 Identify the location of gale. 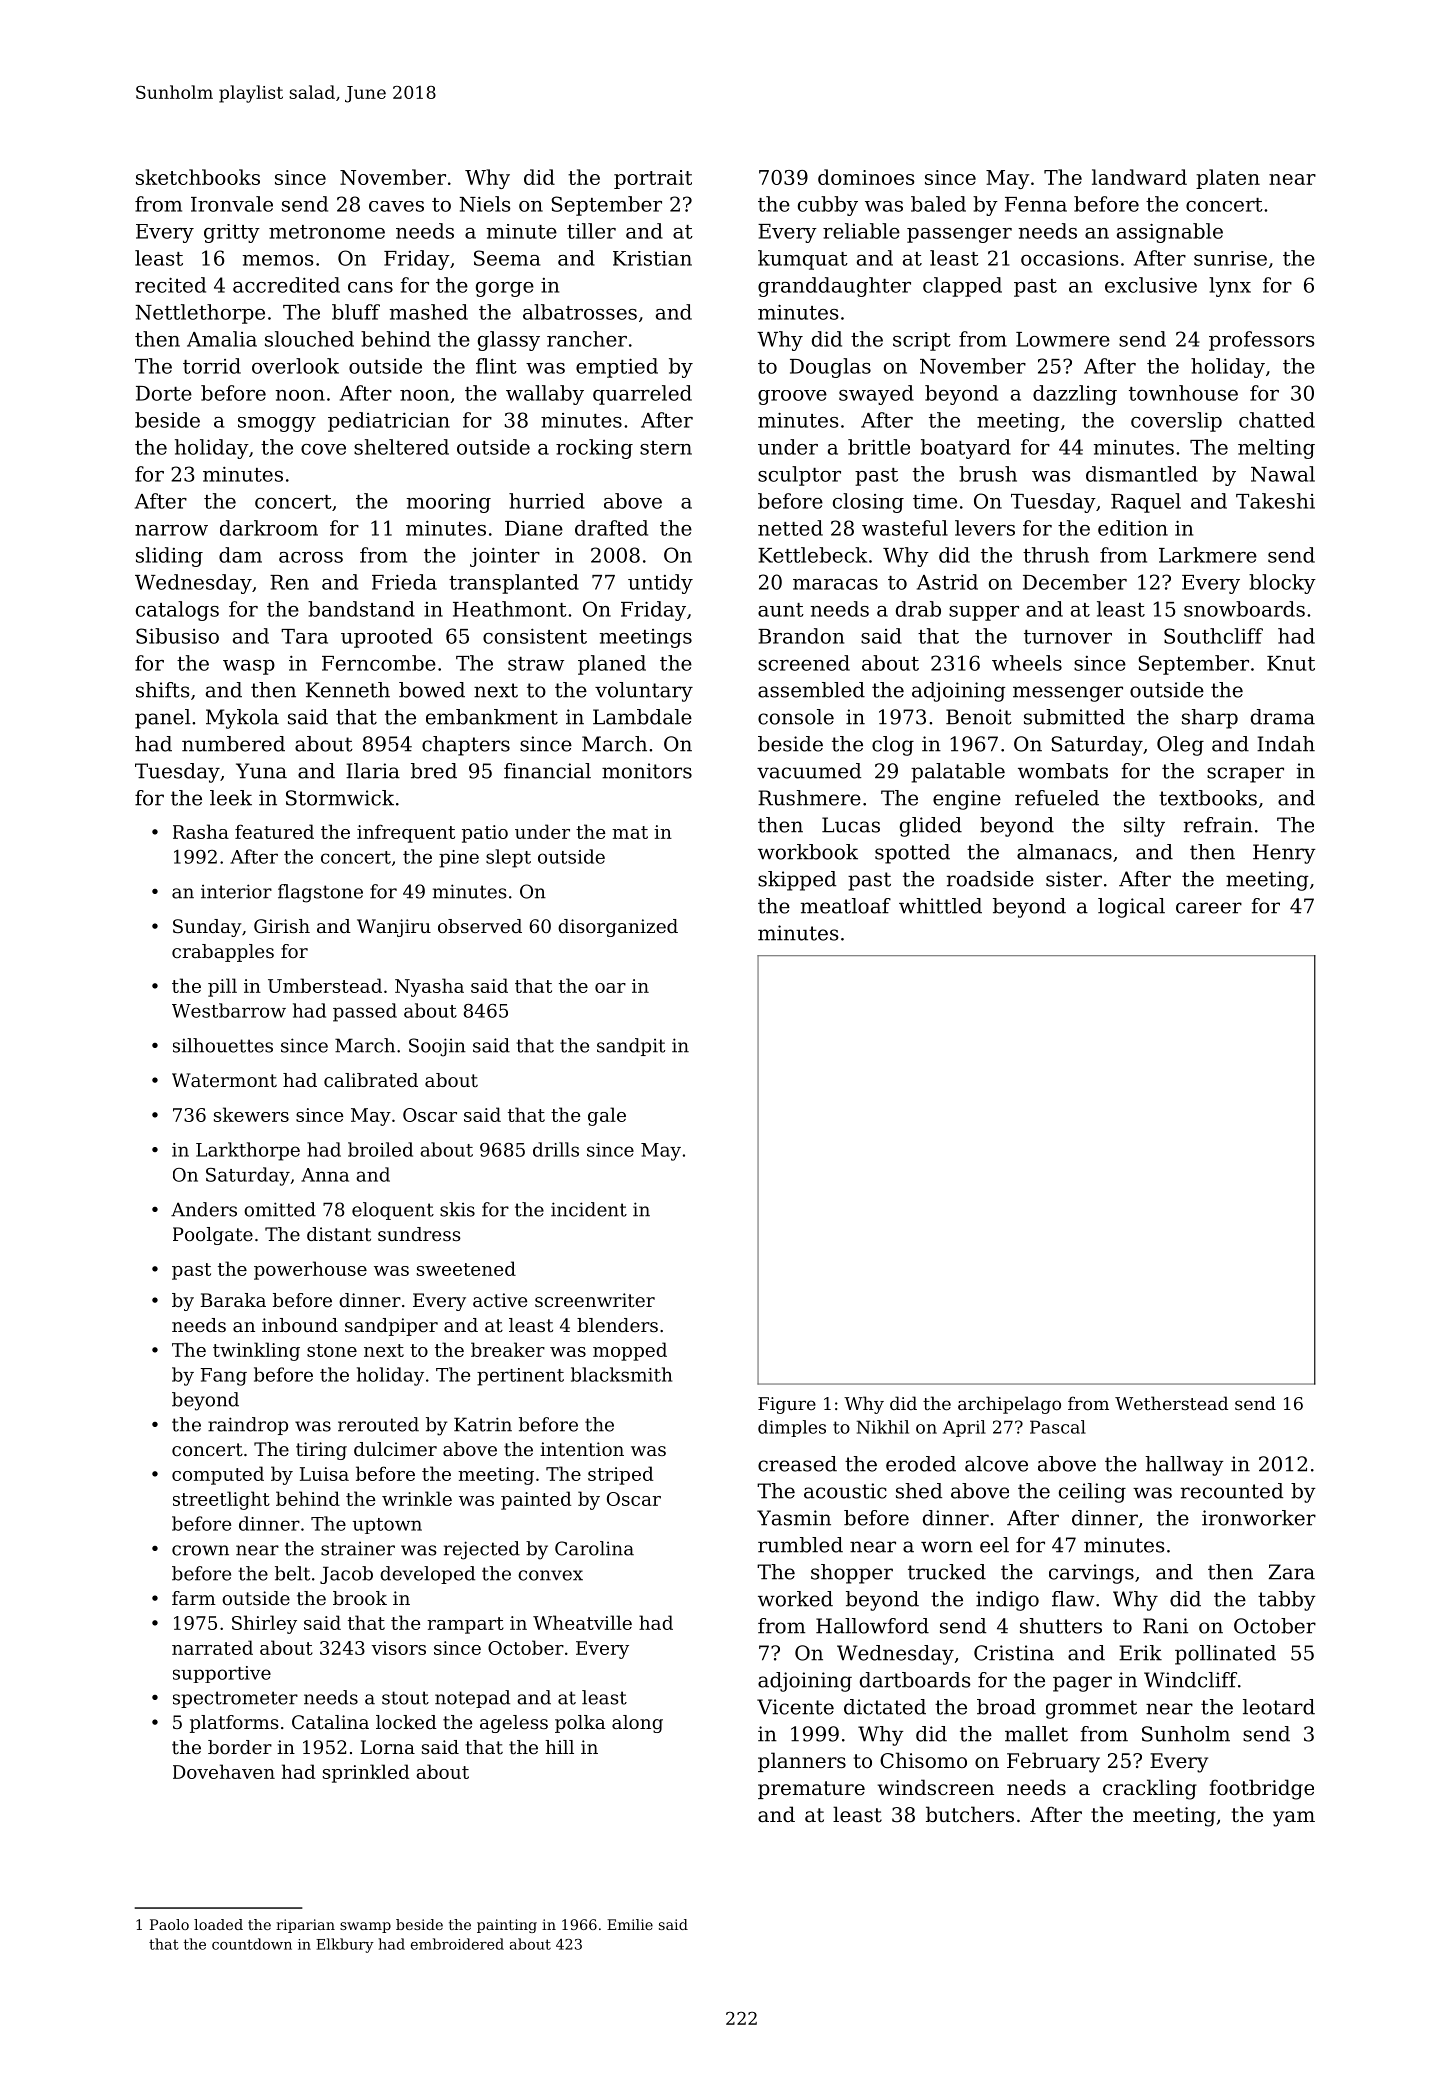
(607, 1116).
